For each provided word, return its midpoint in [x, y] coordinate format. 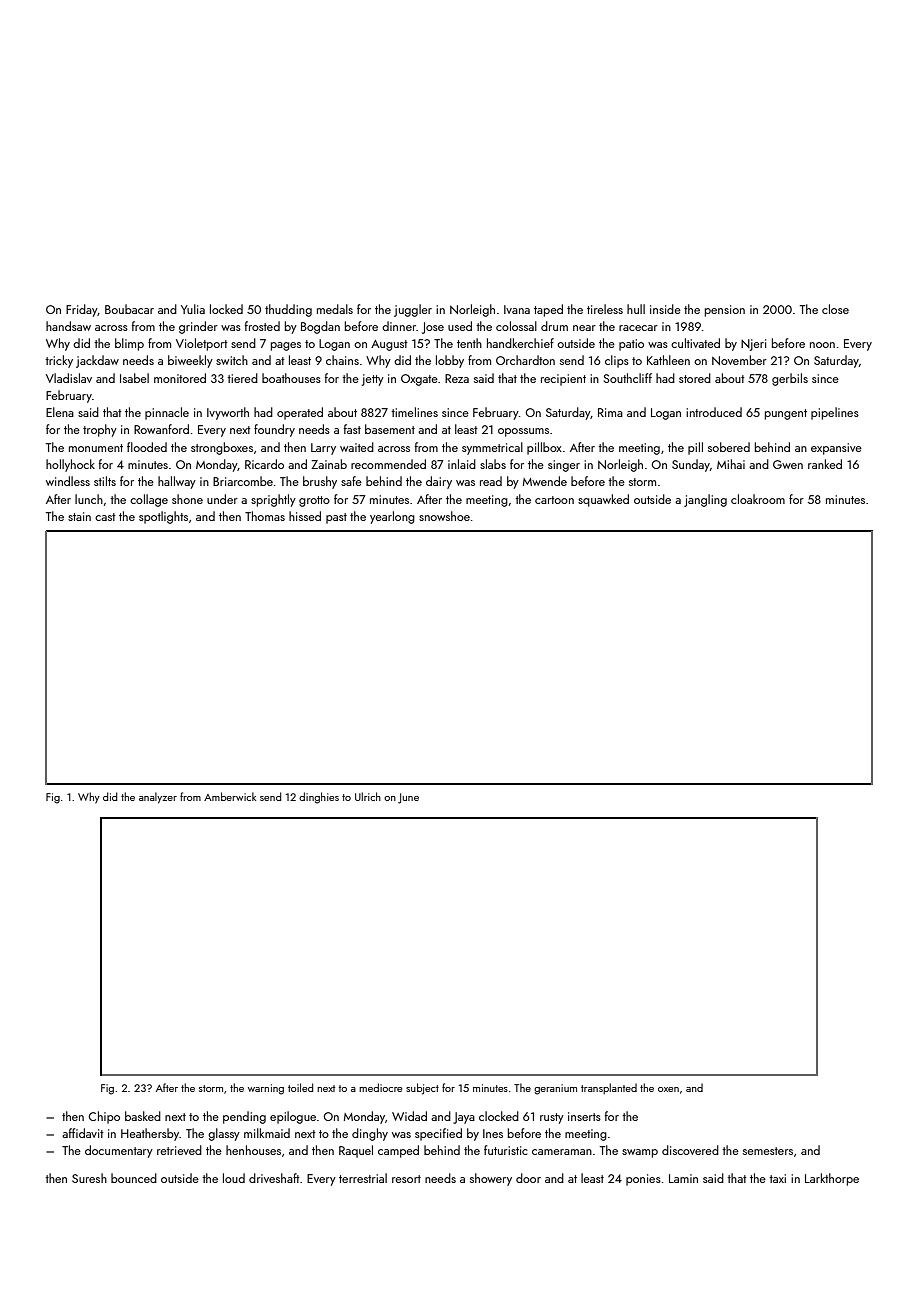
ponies [643, 1180]
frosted [262, 326]
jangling [705, 500]
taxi [777, 1178]
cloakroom [758, 499]
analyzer [158, 798]
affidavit [83, 1133]
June [408, 798]
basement [390, 429]
